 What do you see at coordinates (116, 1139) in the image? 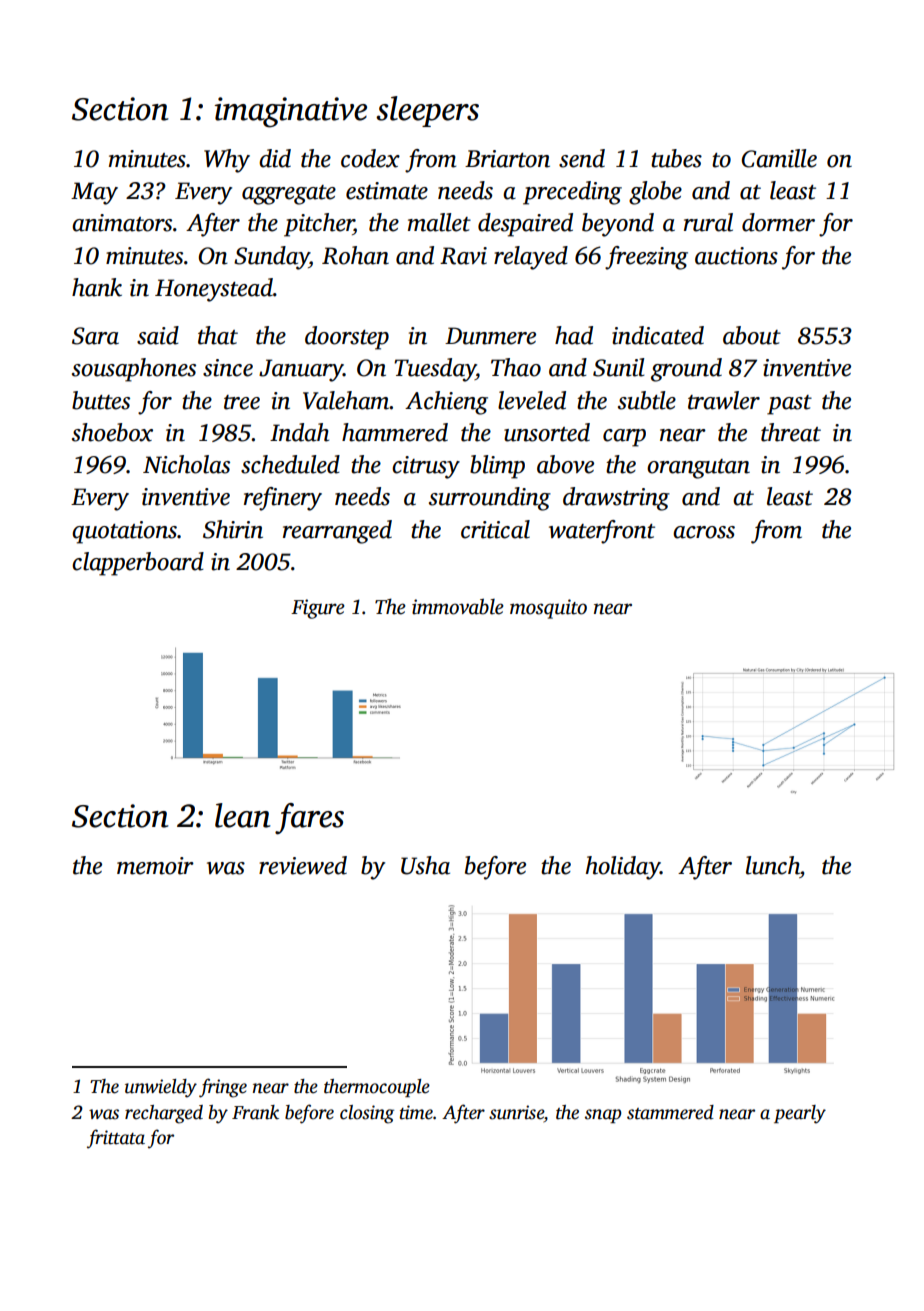
I see `frittata` at bounding box center [116, 1139].
